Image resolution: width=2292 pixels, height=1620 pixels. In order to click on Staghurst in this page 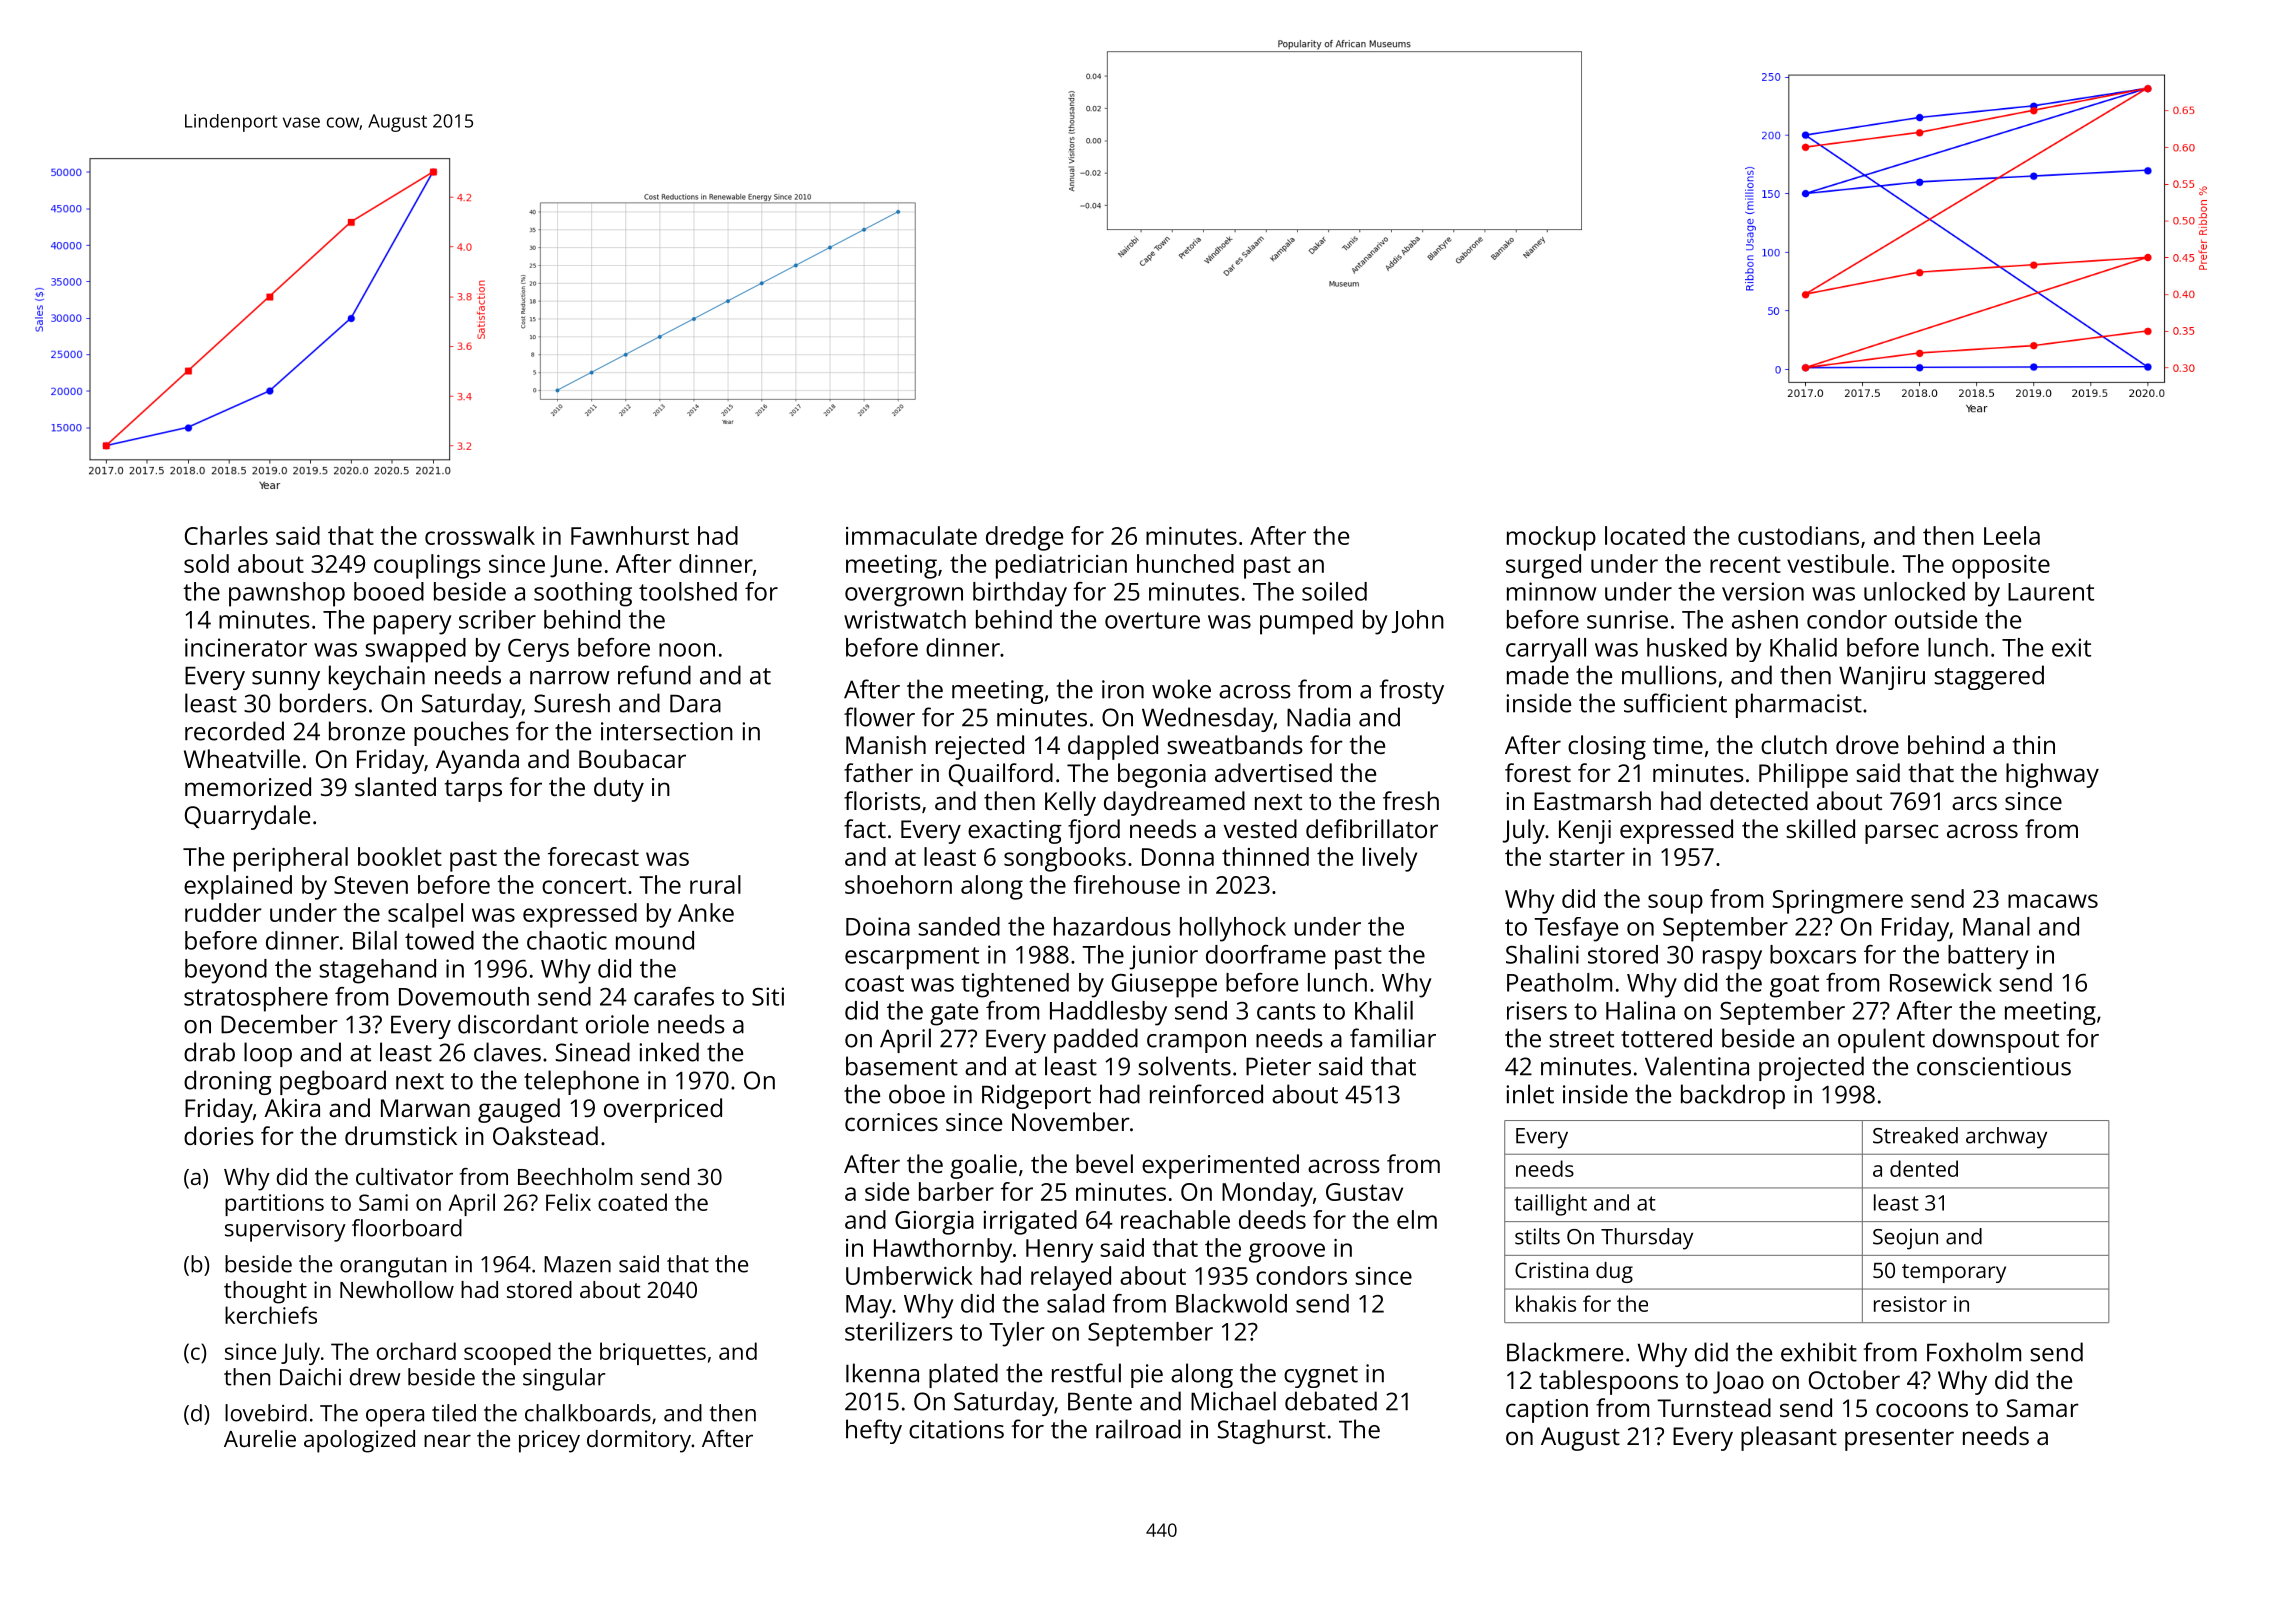, I will do `click(1271, 1431)`.
